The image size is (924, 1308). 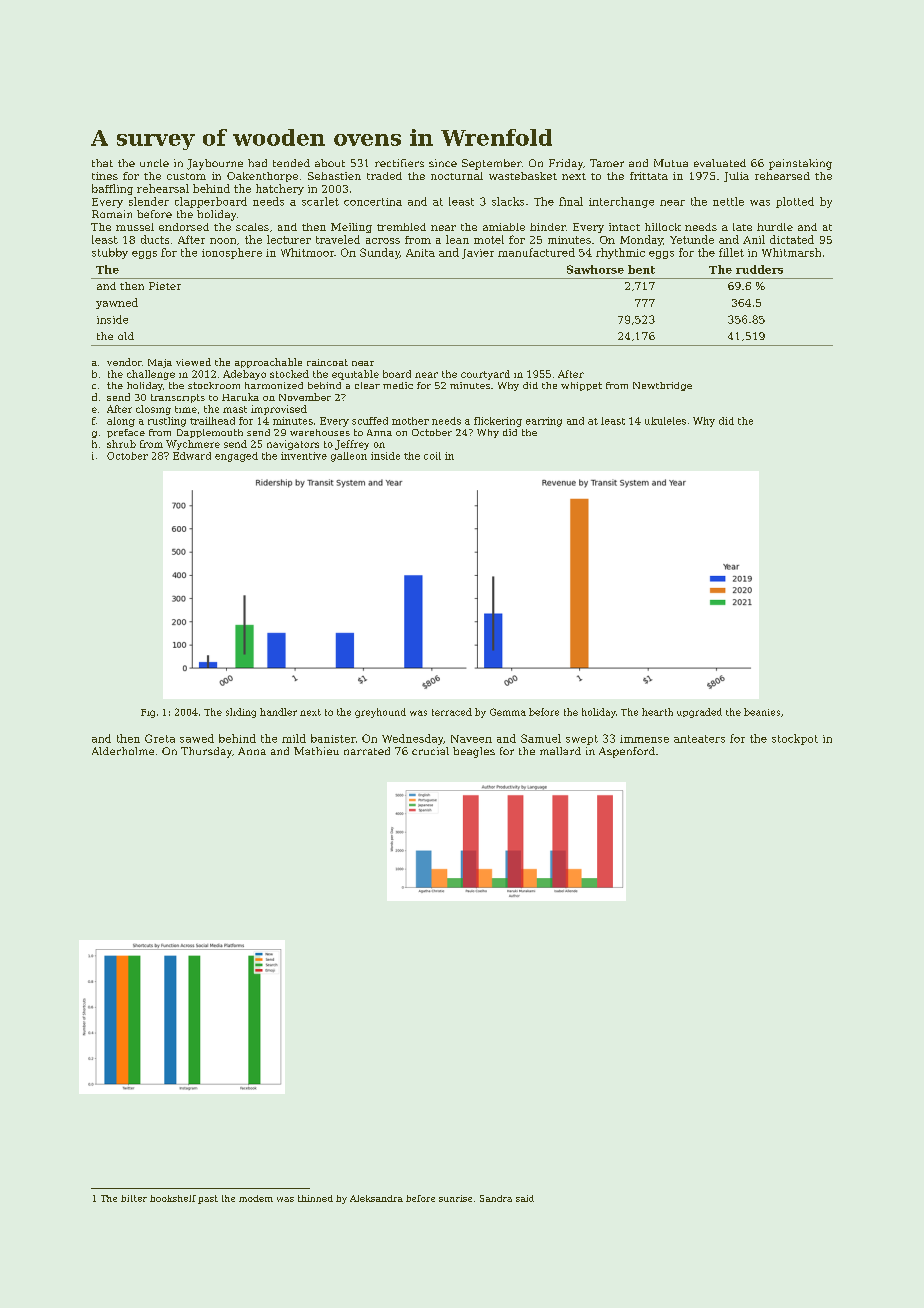 What do you see at coordinates (212, 421) in the screenshot?
I see `trailhead` at bounding box center [212, 421].
